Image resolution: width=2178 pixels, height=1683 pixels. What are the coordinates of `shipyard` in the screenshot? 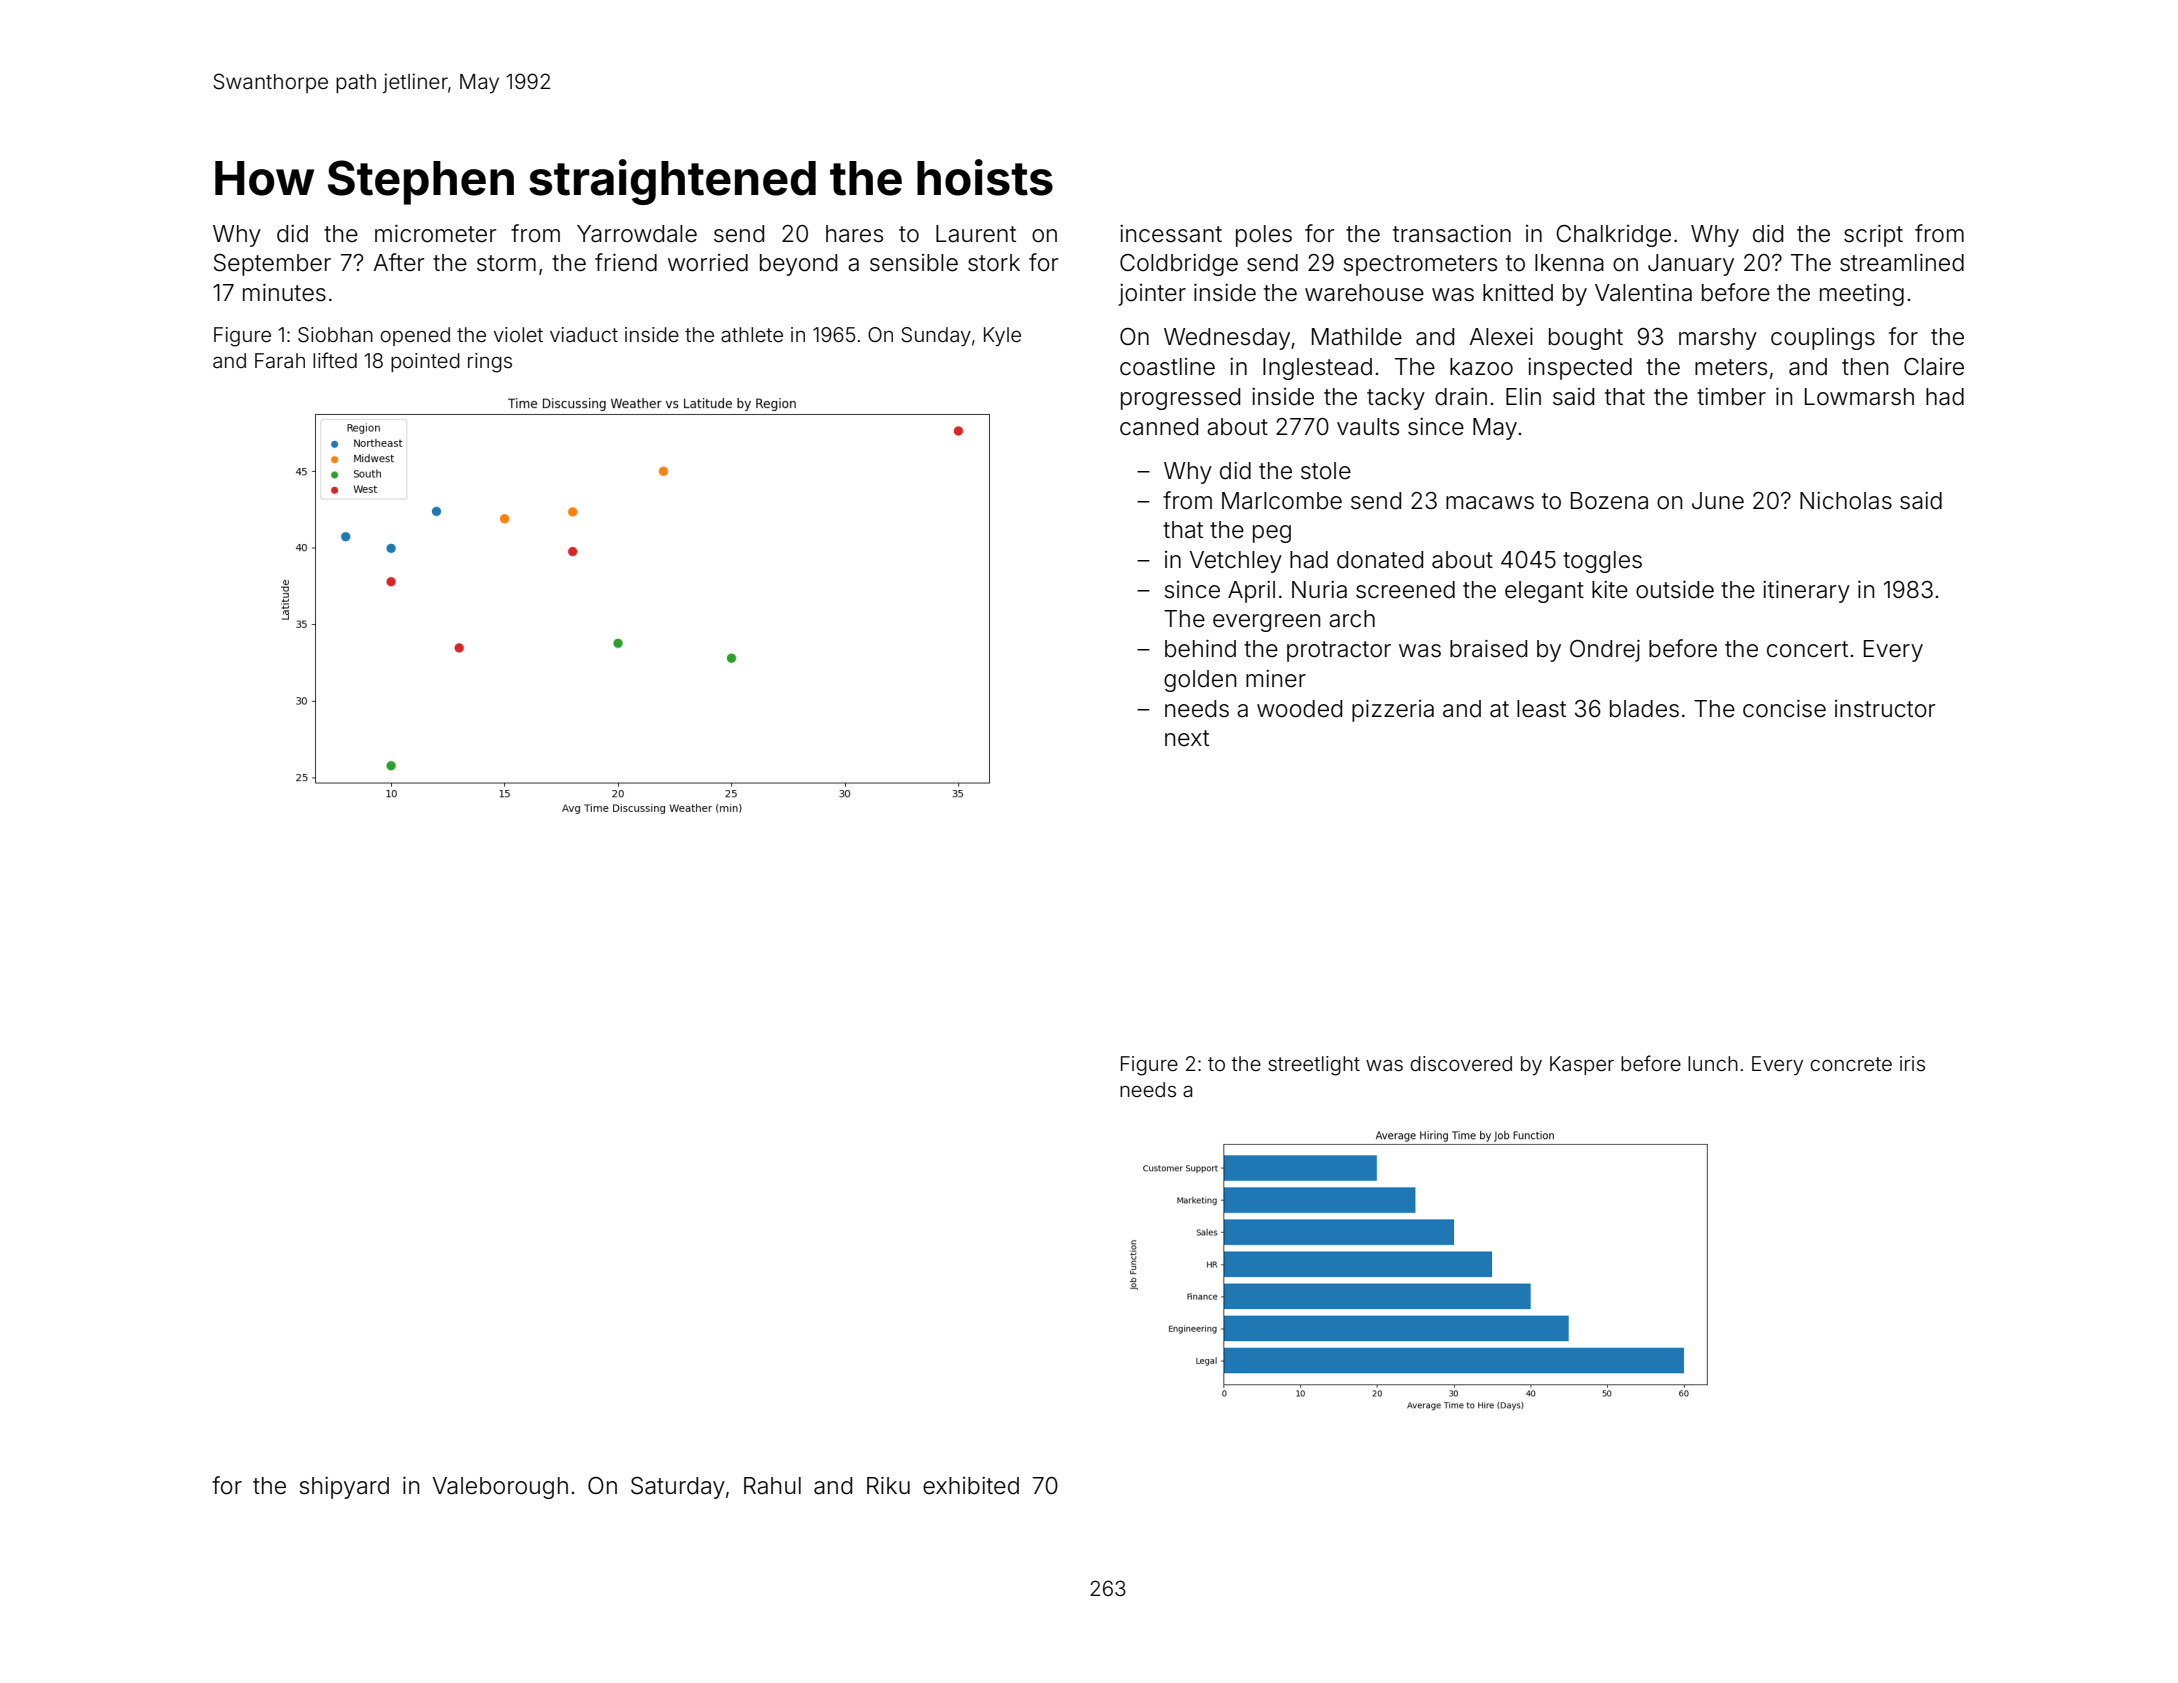 It's located at (344, 1488).
